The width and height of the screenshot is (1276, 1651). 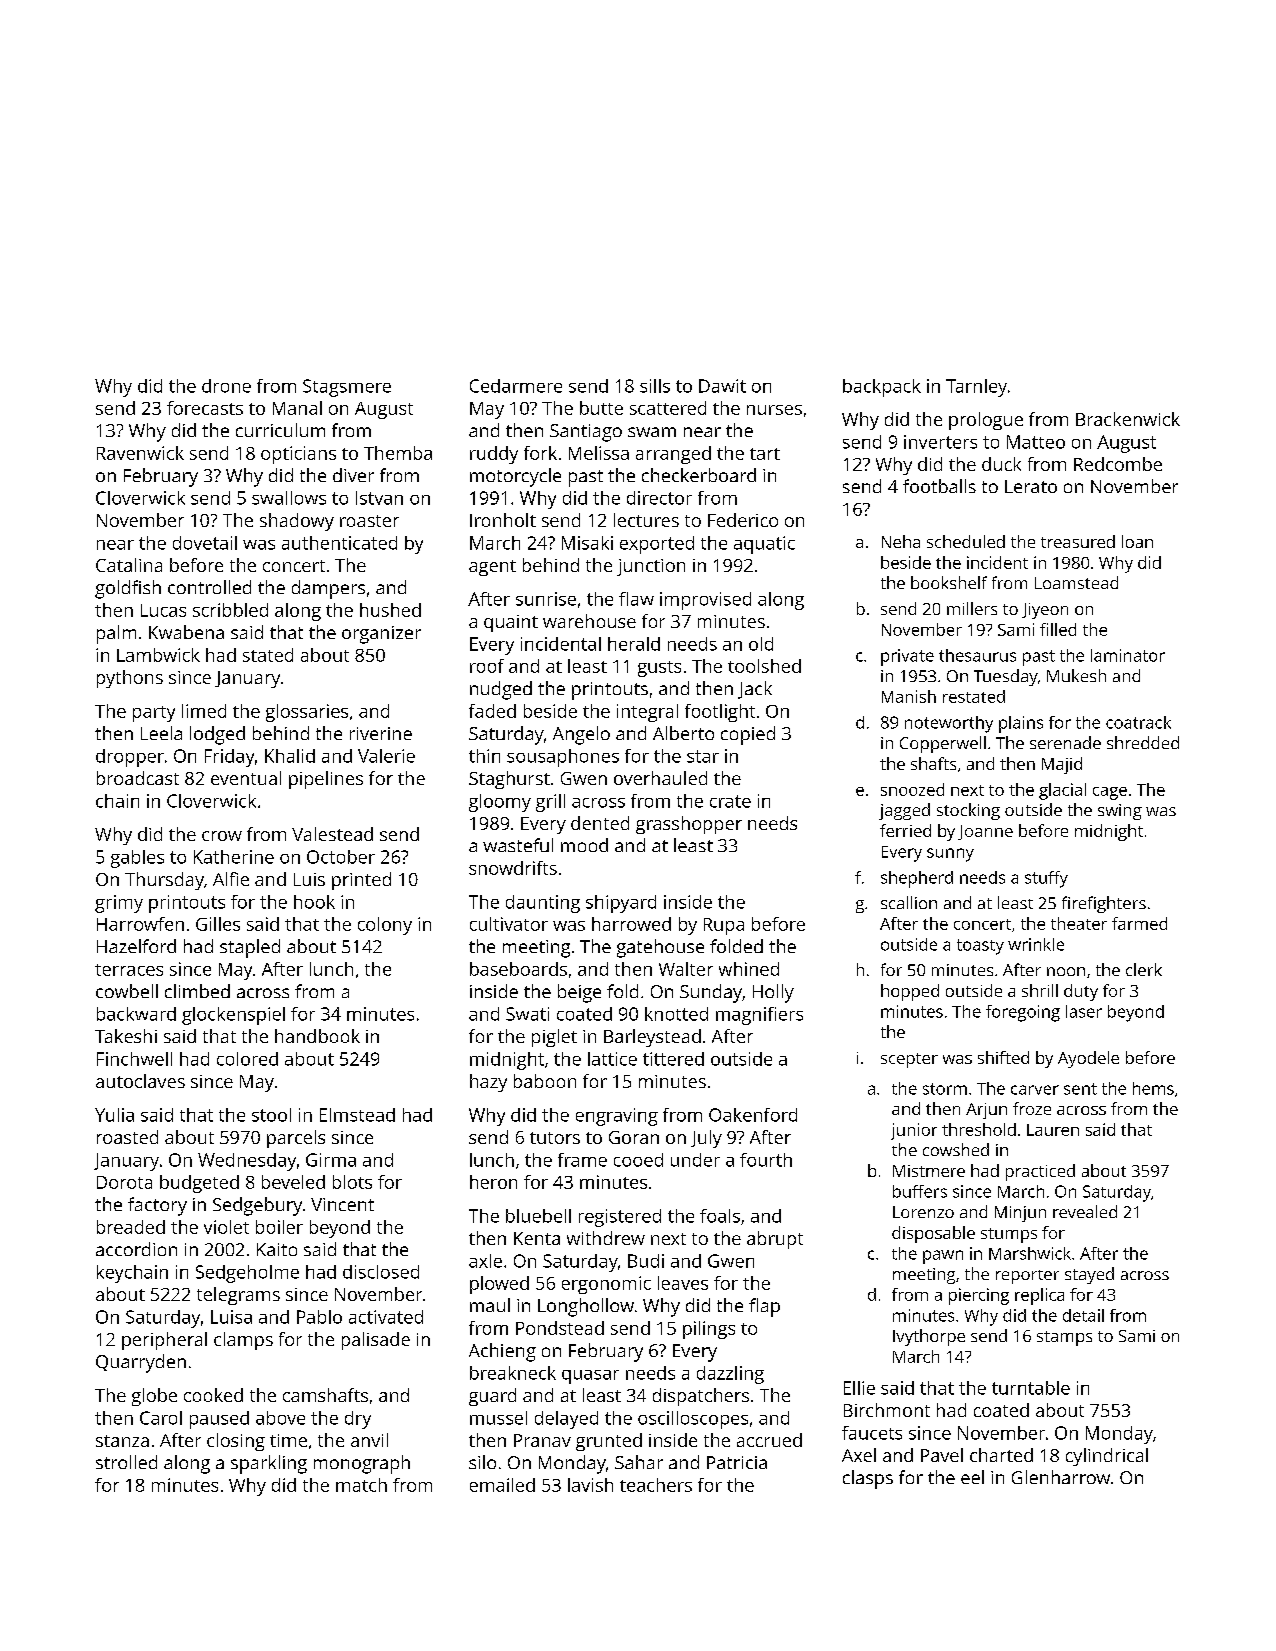 I want to click on disposable, so click(x=933, y=1234).
